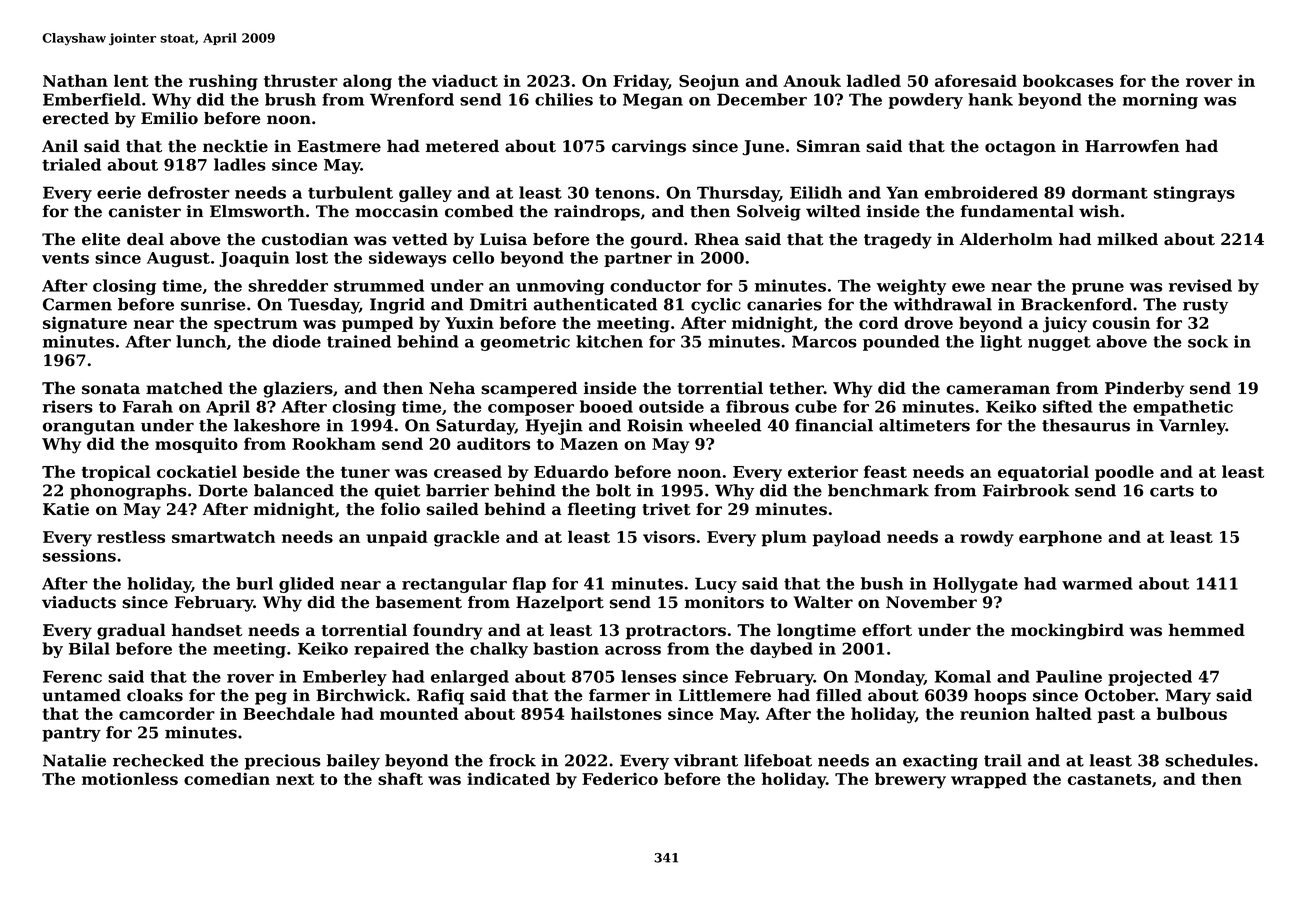  What do you see at coordinates (294, 490) in the screenshot?
I see `balanced` at bounding box center [294, 490].
